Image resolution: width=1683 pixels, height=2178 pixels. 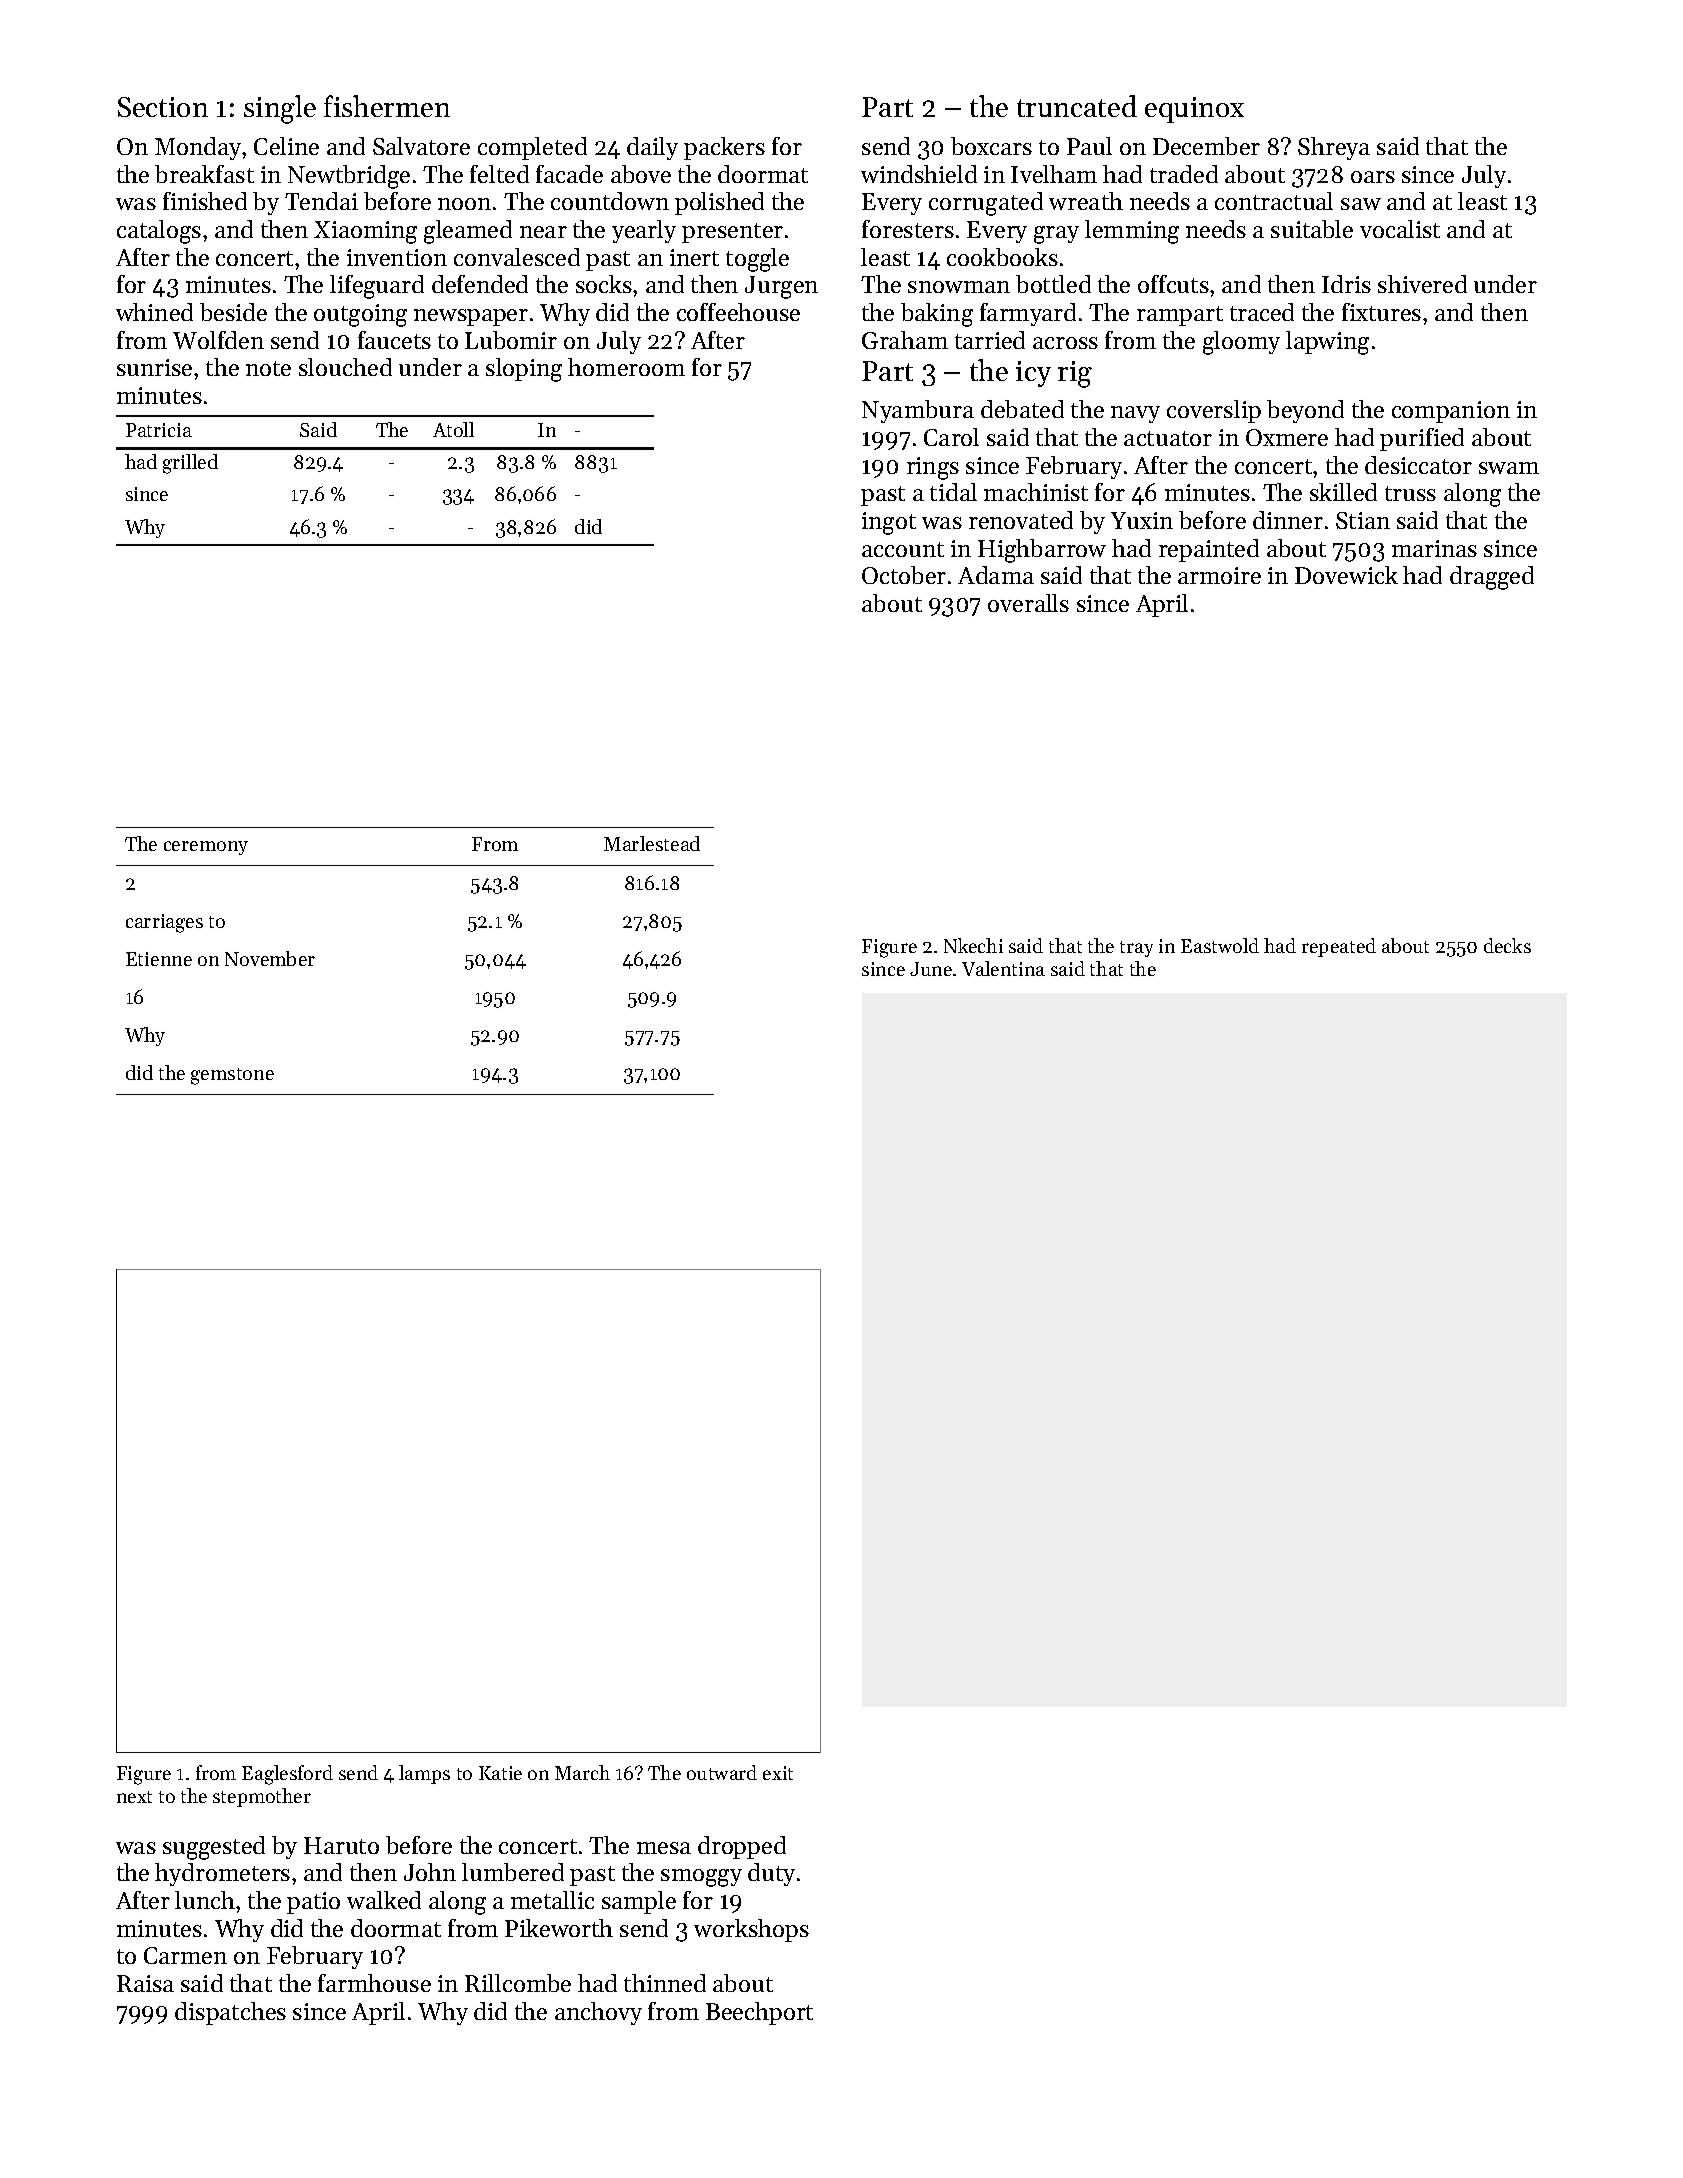 I want to click on tray, so click(x=1136, y=949).
